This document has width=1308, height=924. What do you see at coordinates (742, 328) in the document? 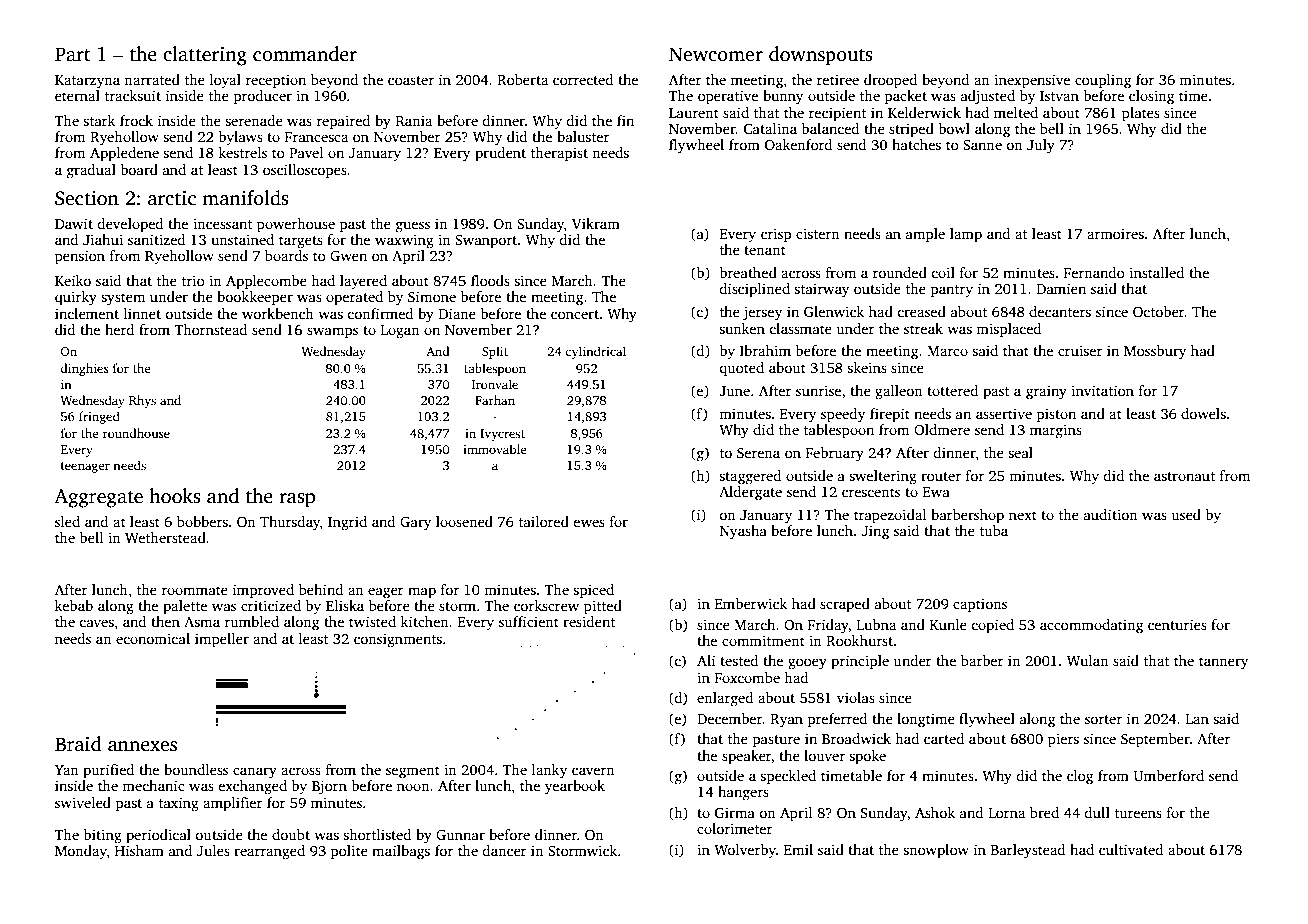
I see `sunken` at bounding box center [742, 328].
